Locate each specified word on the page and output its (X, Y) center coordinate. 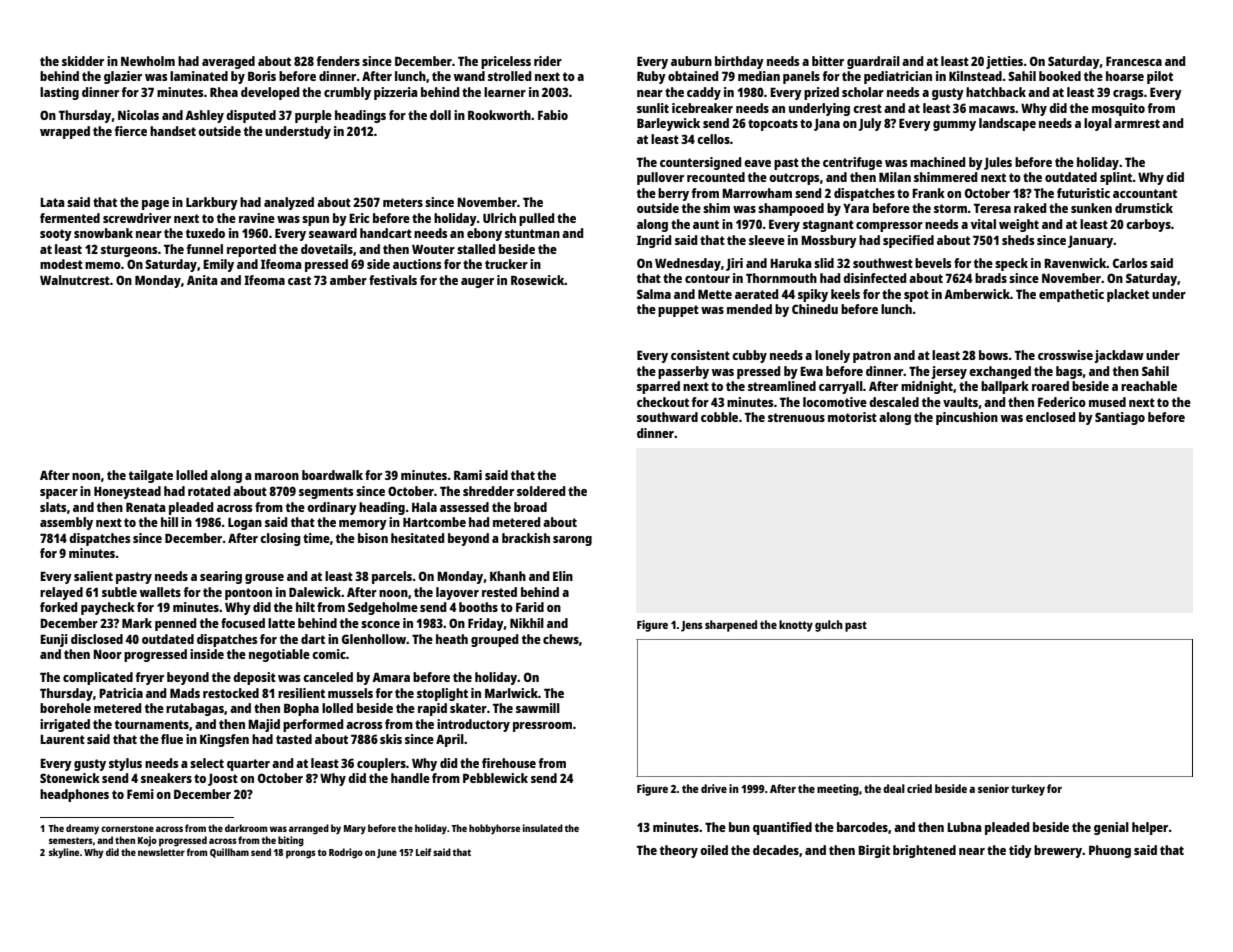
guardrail (873, 62)
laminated (199, 76)
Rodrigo (346, 853)
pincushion (967, 418)
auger (477, 283)
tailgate (151, 476)
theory (679, 851)
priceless (506, 62)
